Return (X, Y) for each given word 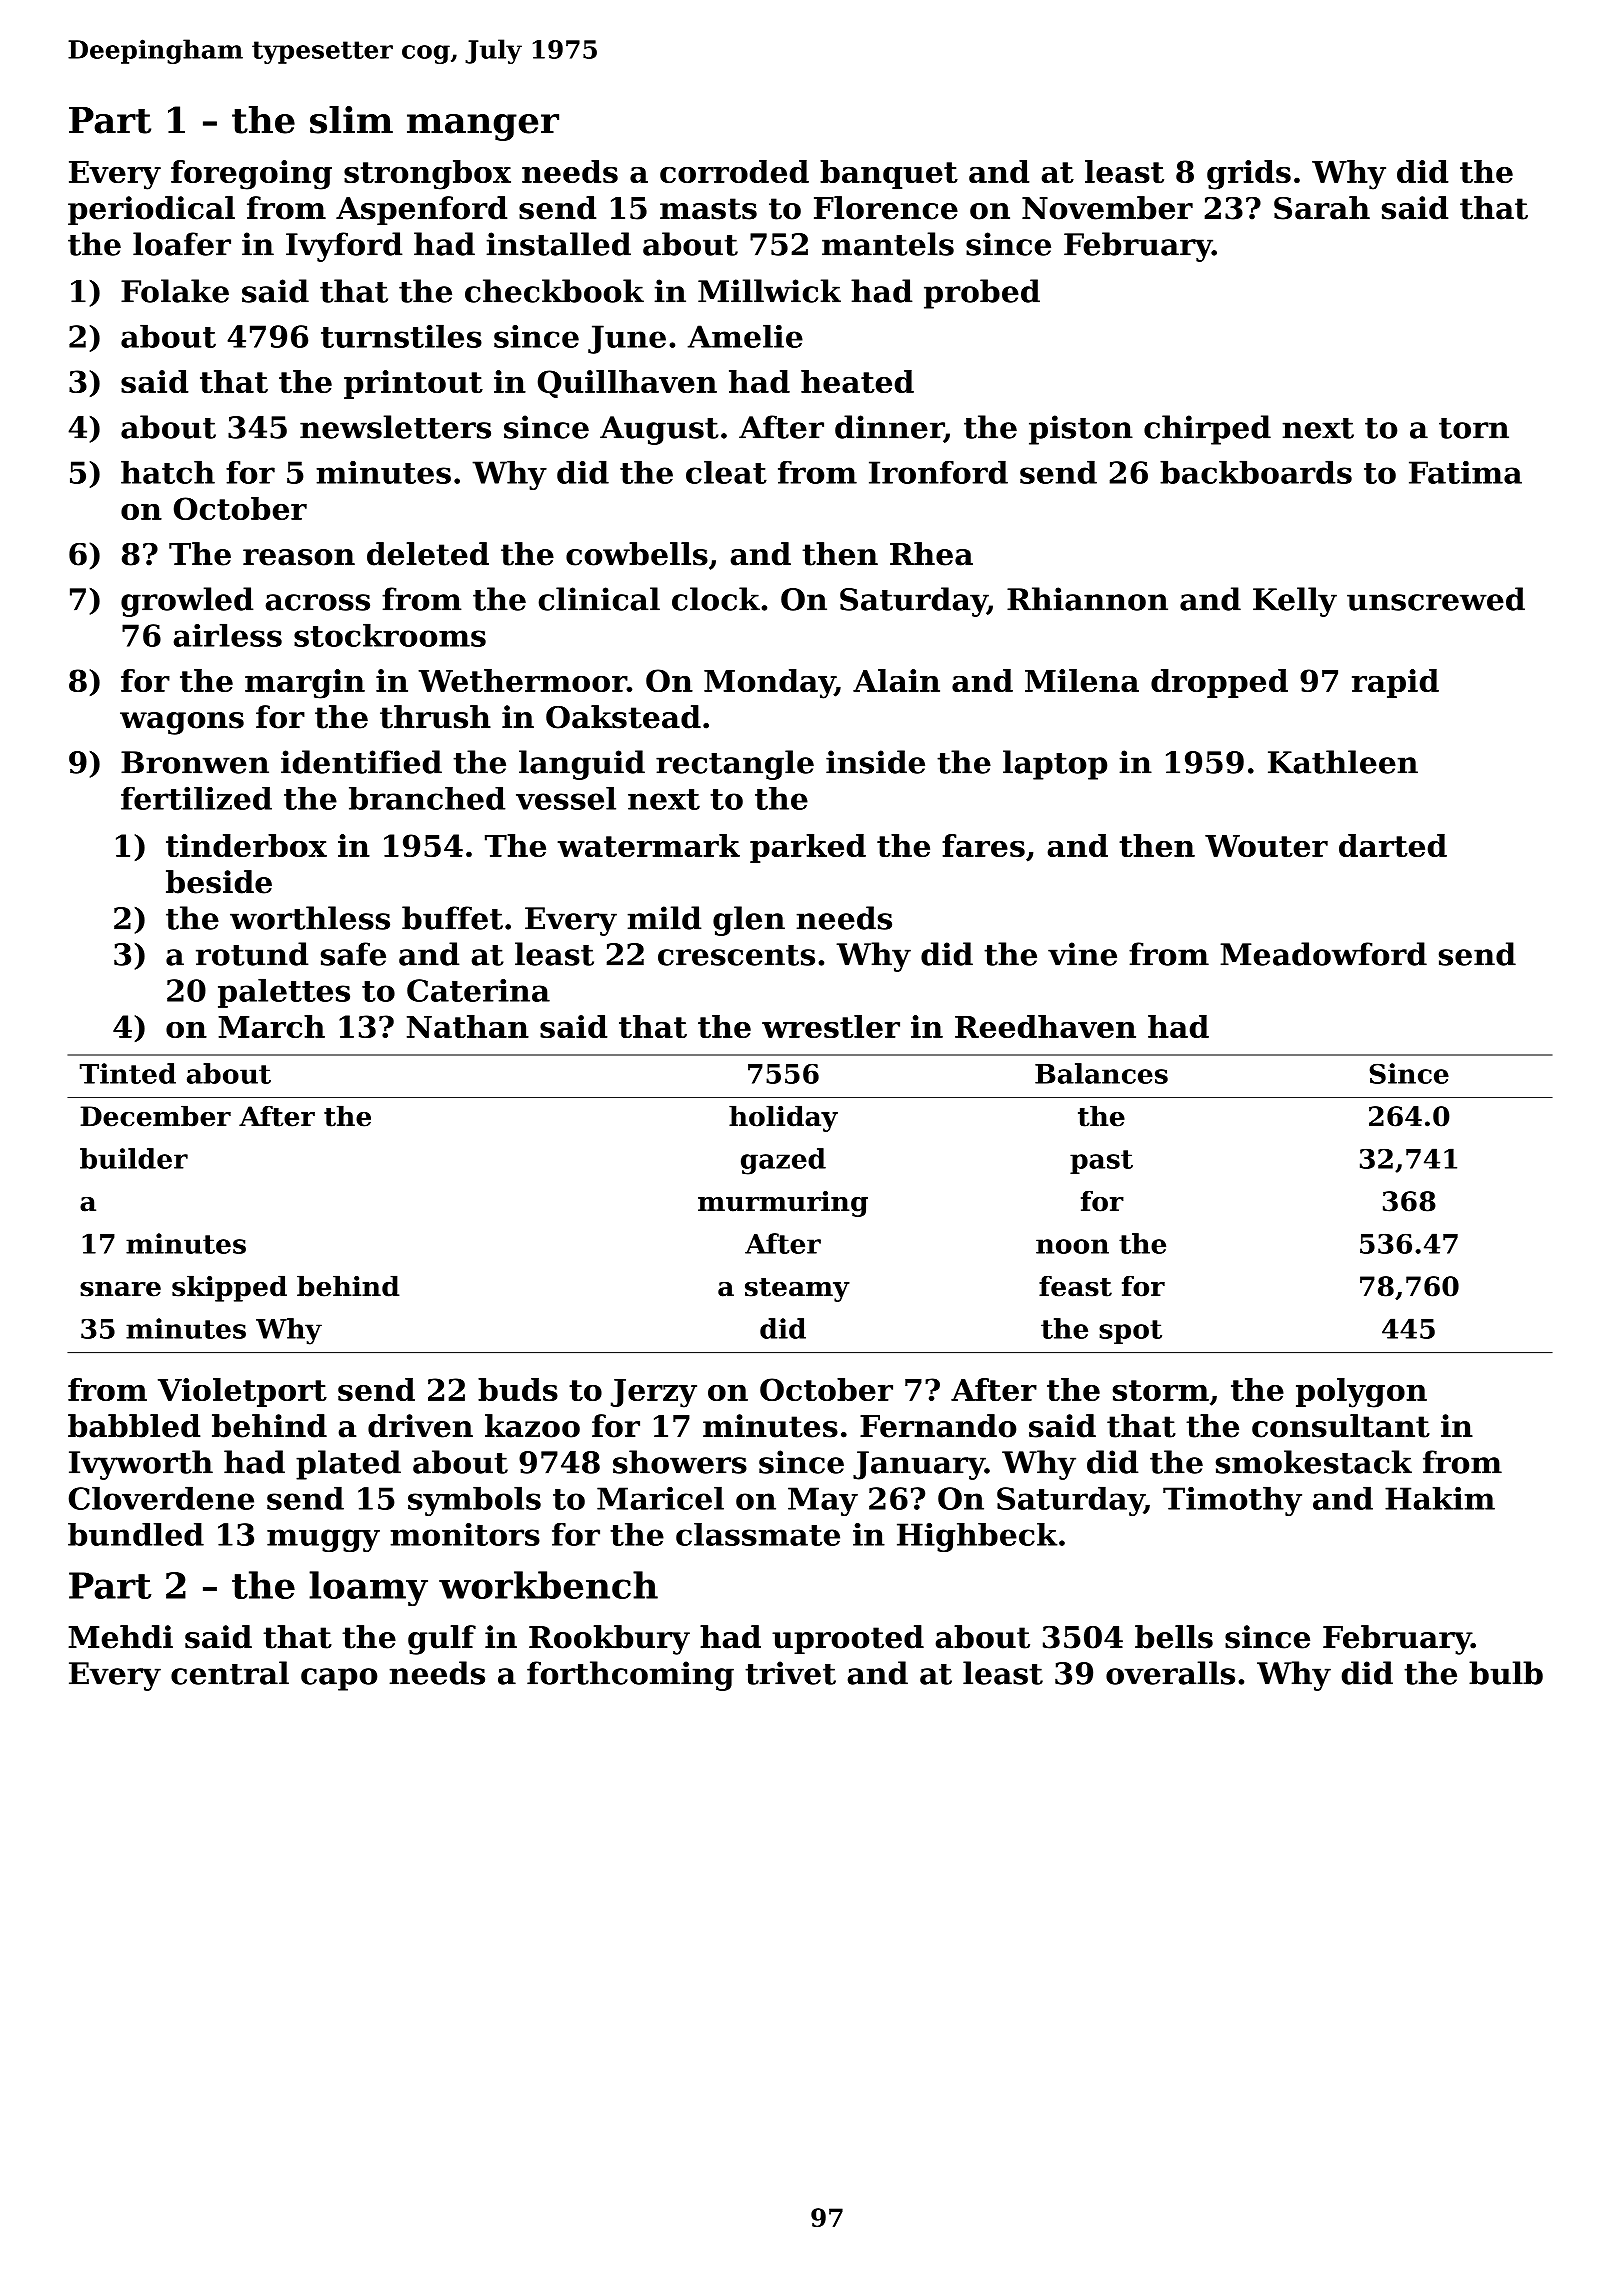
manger (483, 127)
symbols (474, 1501)
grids (1249, 175)
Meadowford (1323, 954)
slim (351, 120)
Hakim (1440, 1498)
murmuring (783, 1204)
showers (680, 1462)
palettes (284, 993)
